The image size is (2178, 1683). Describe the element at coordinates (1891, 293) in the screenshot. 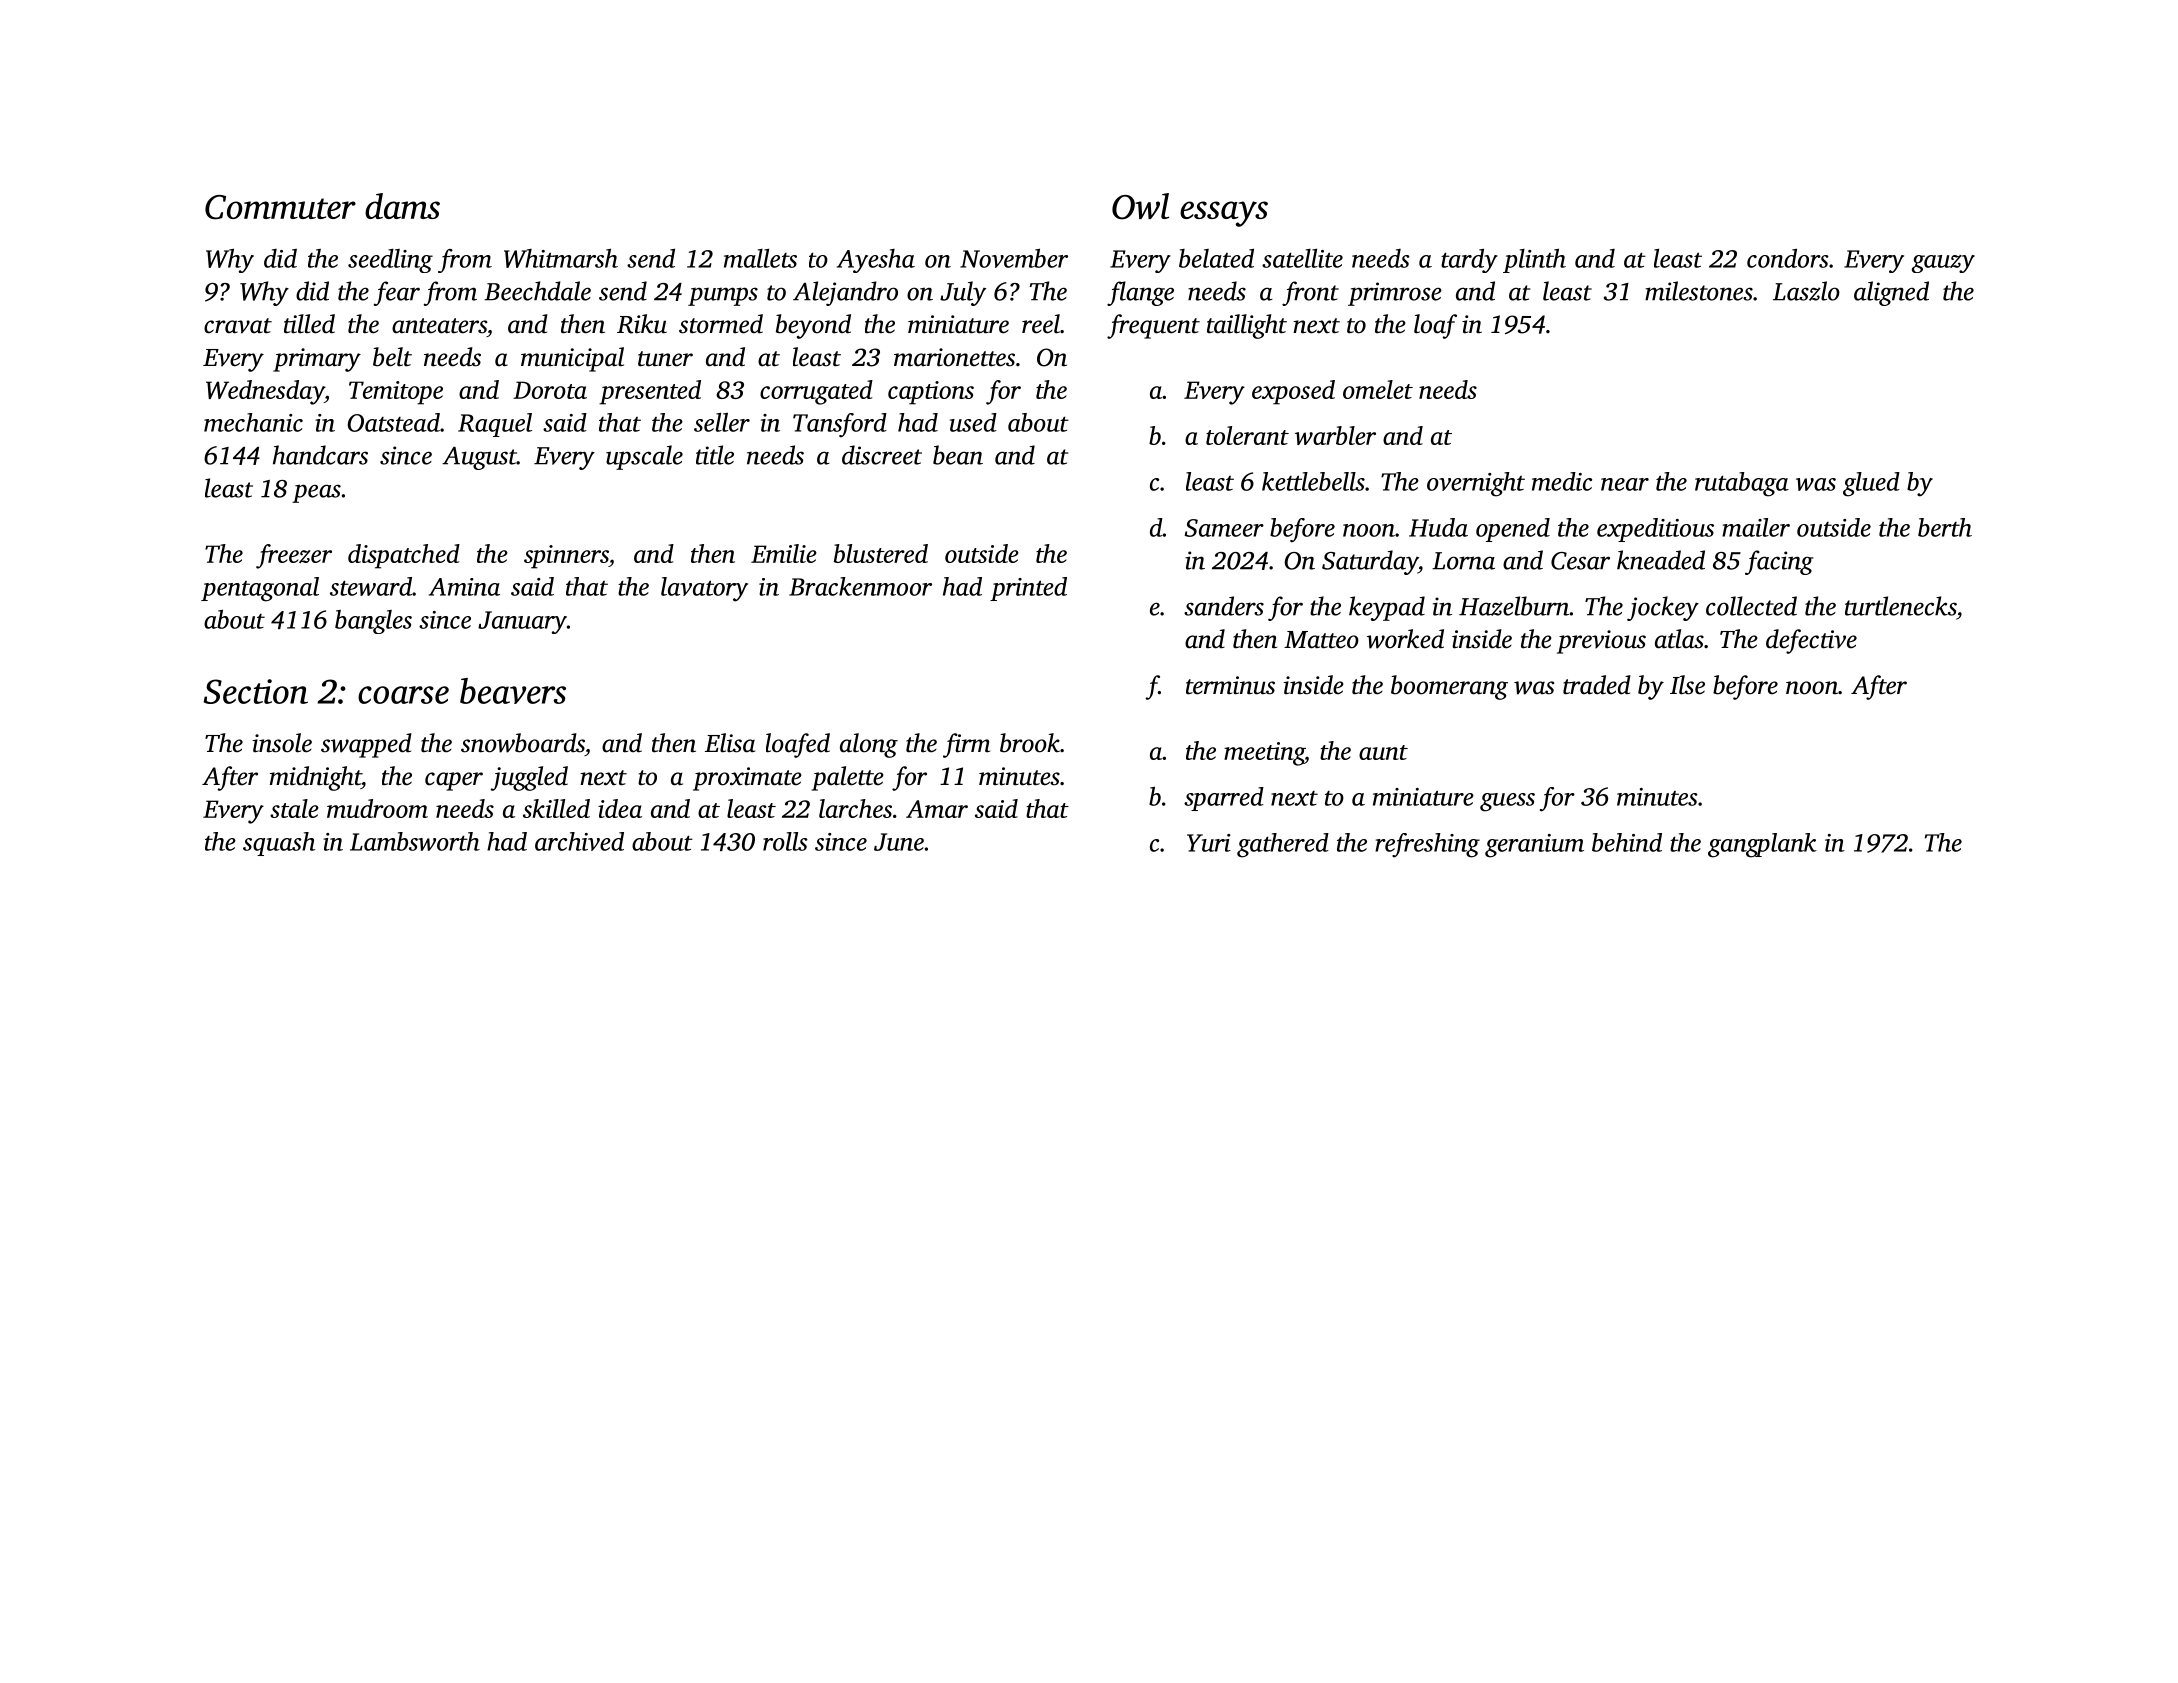

I see `aligned` at that location.
